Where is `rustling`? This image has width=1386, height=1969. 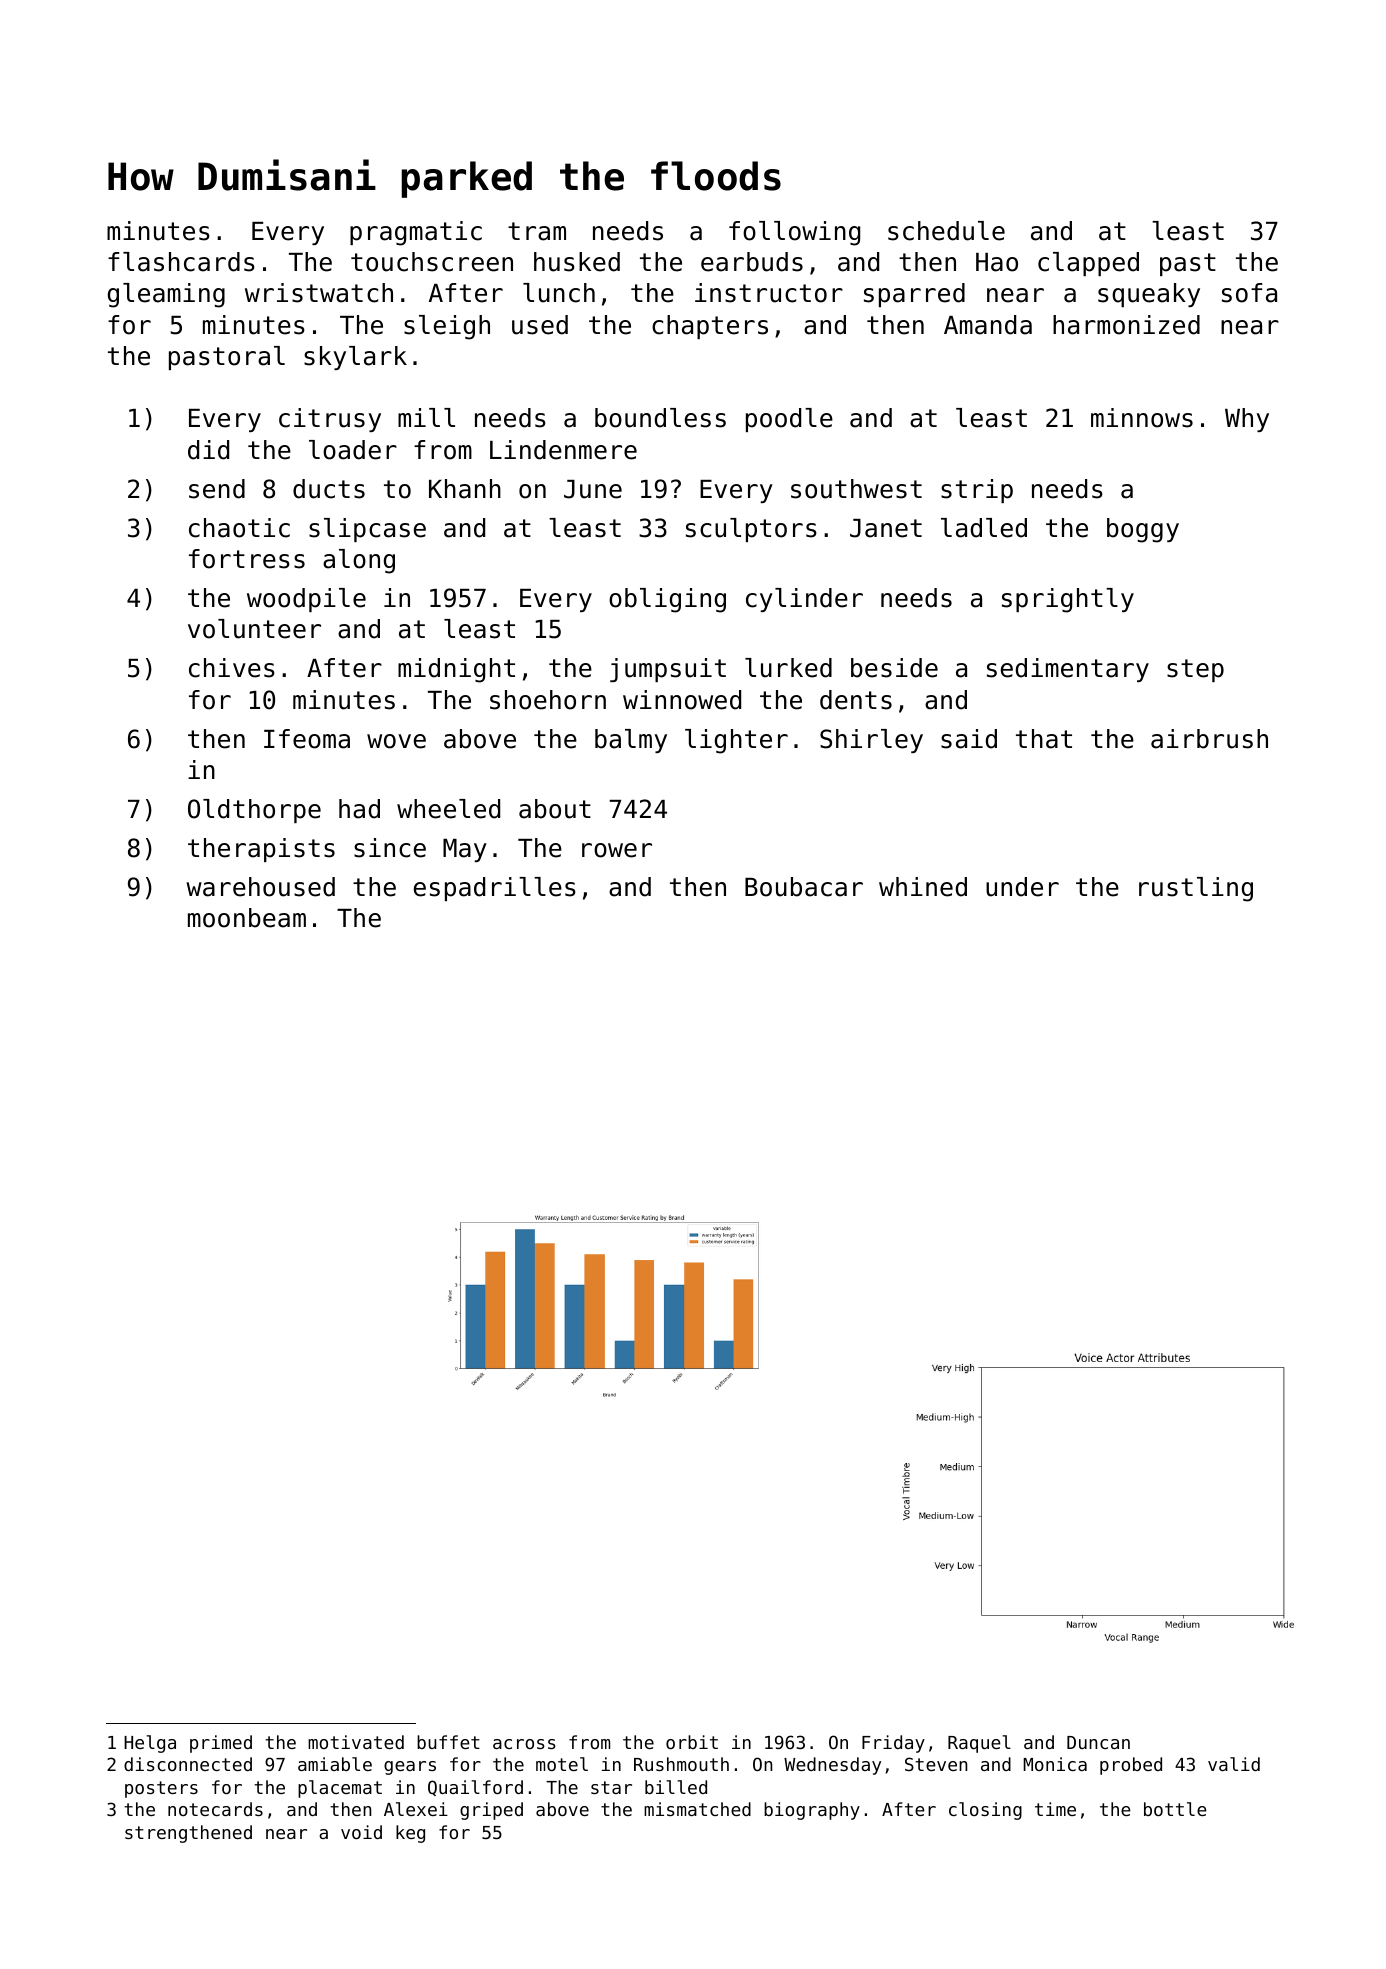 rustling is located at coordinates (1196, 889).
